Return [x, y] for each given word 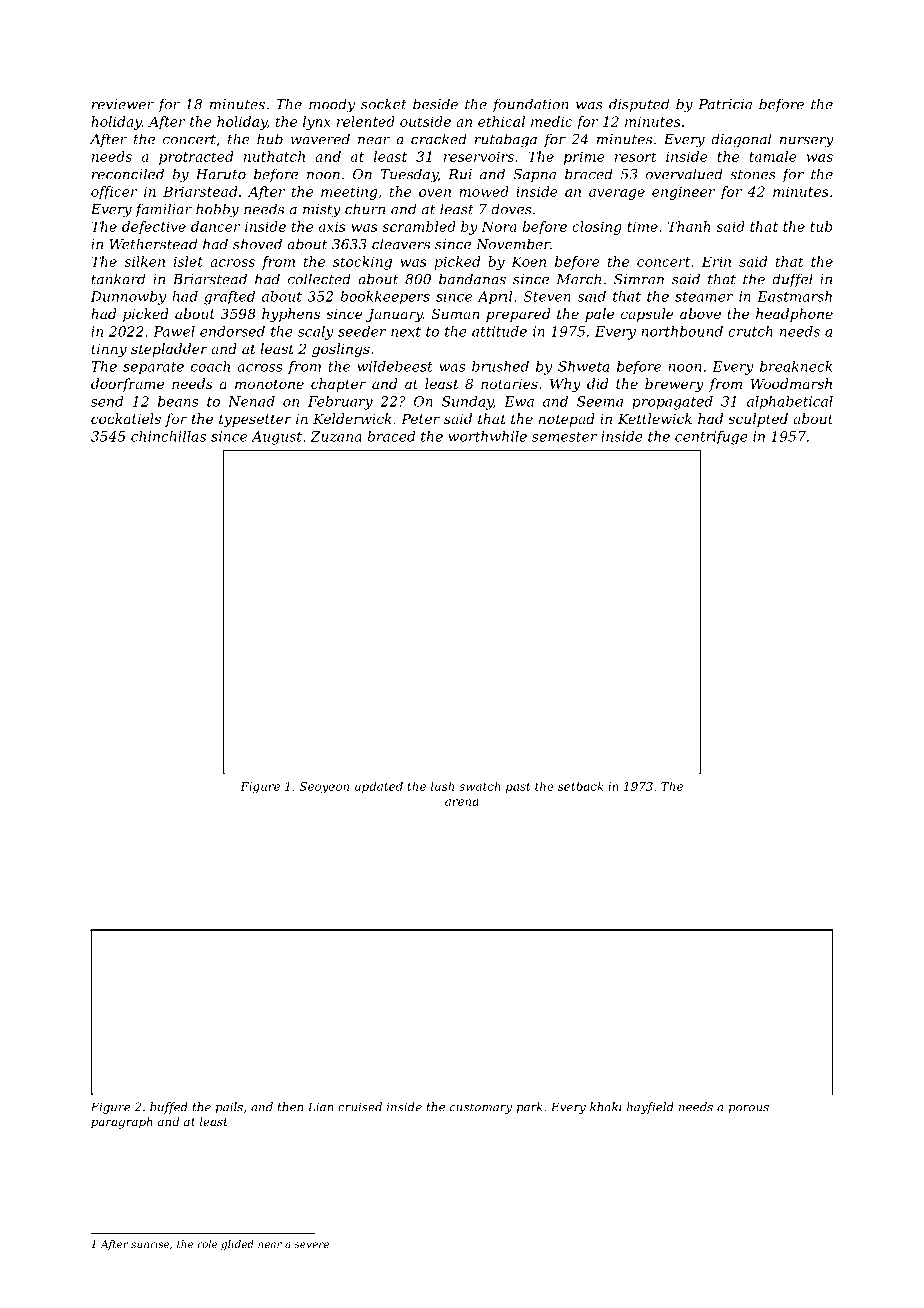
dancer [215, 226]
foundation [530, 105]
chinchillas [168, 436]
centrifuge [711, 438]
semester [564, 437]
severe [312, 1245]
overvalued [684, 174]
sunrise [150, 1244]
